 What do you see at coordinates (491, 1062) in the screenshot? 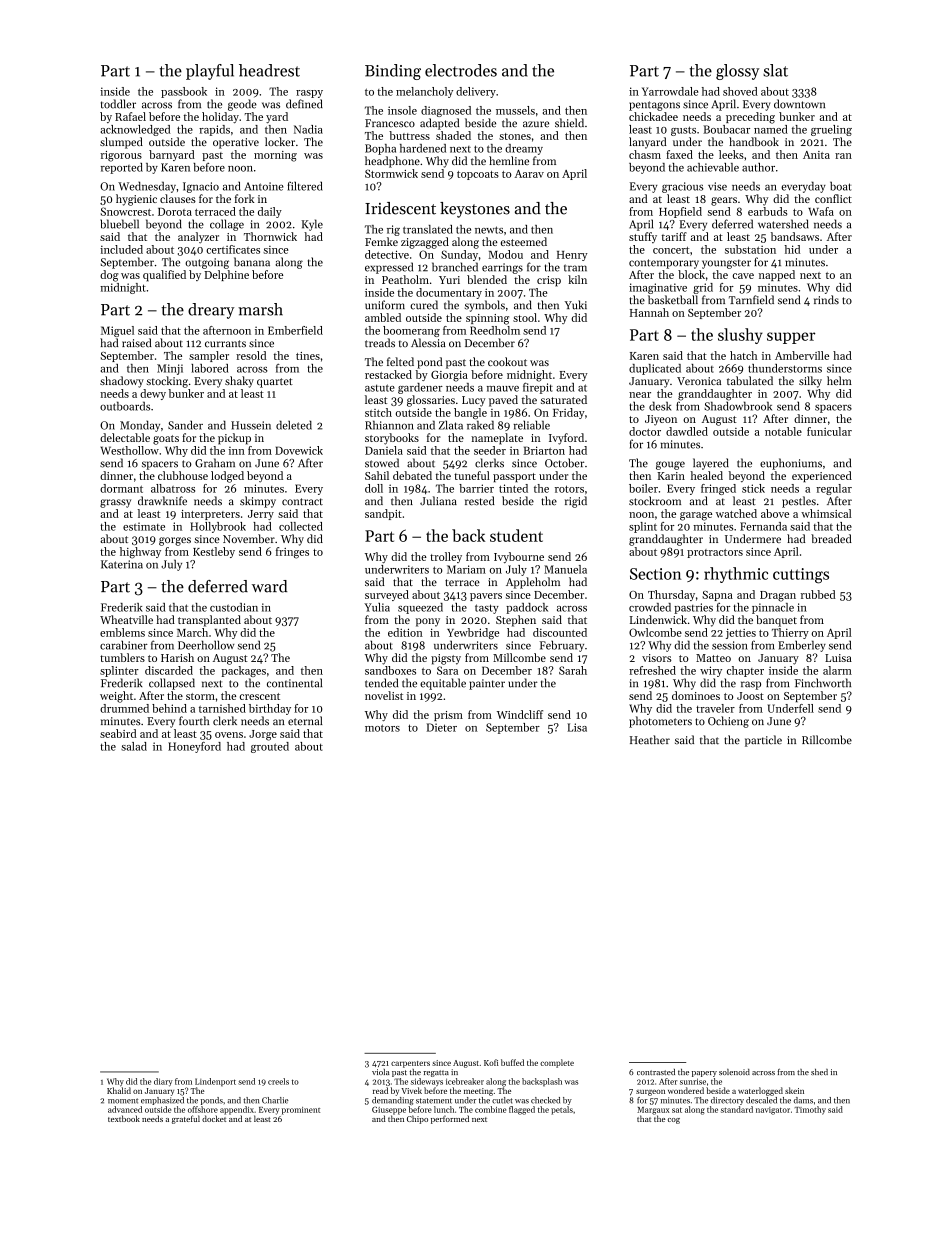
I see `Kofi` at bounding box center [491, 1062].
